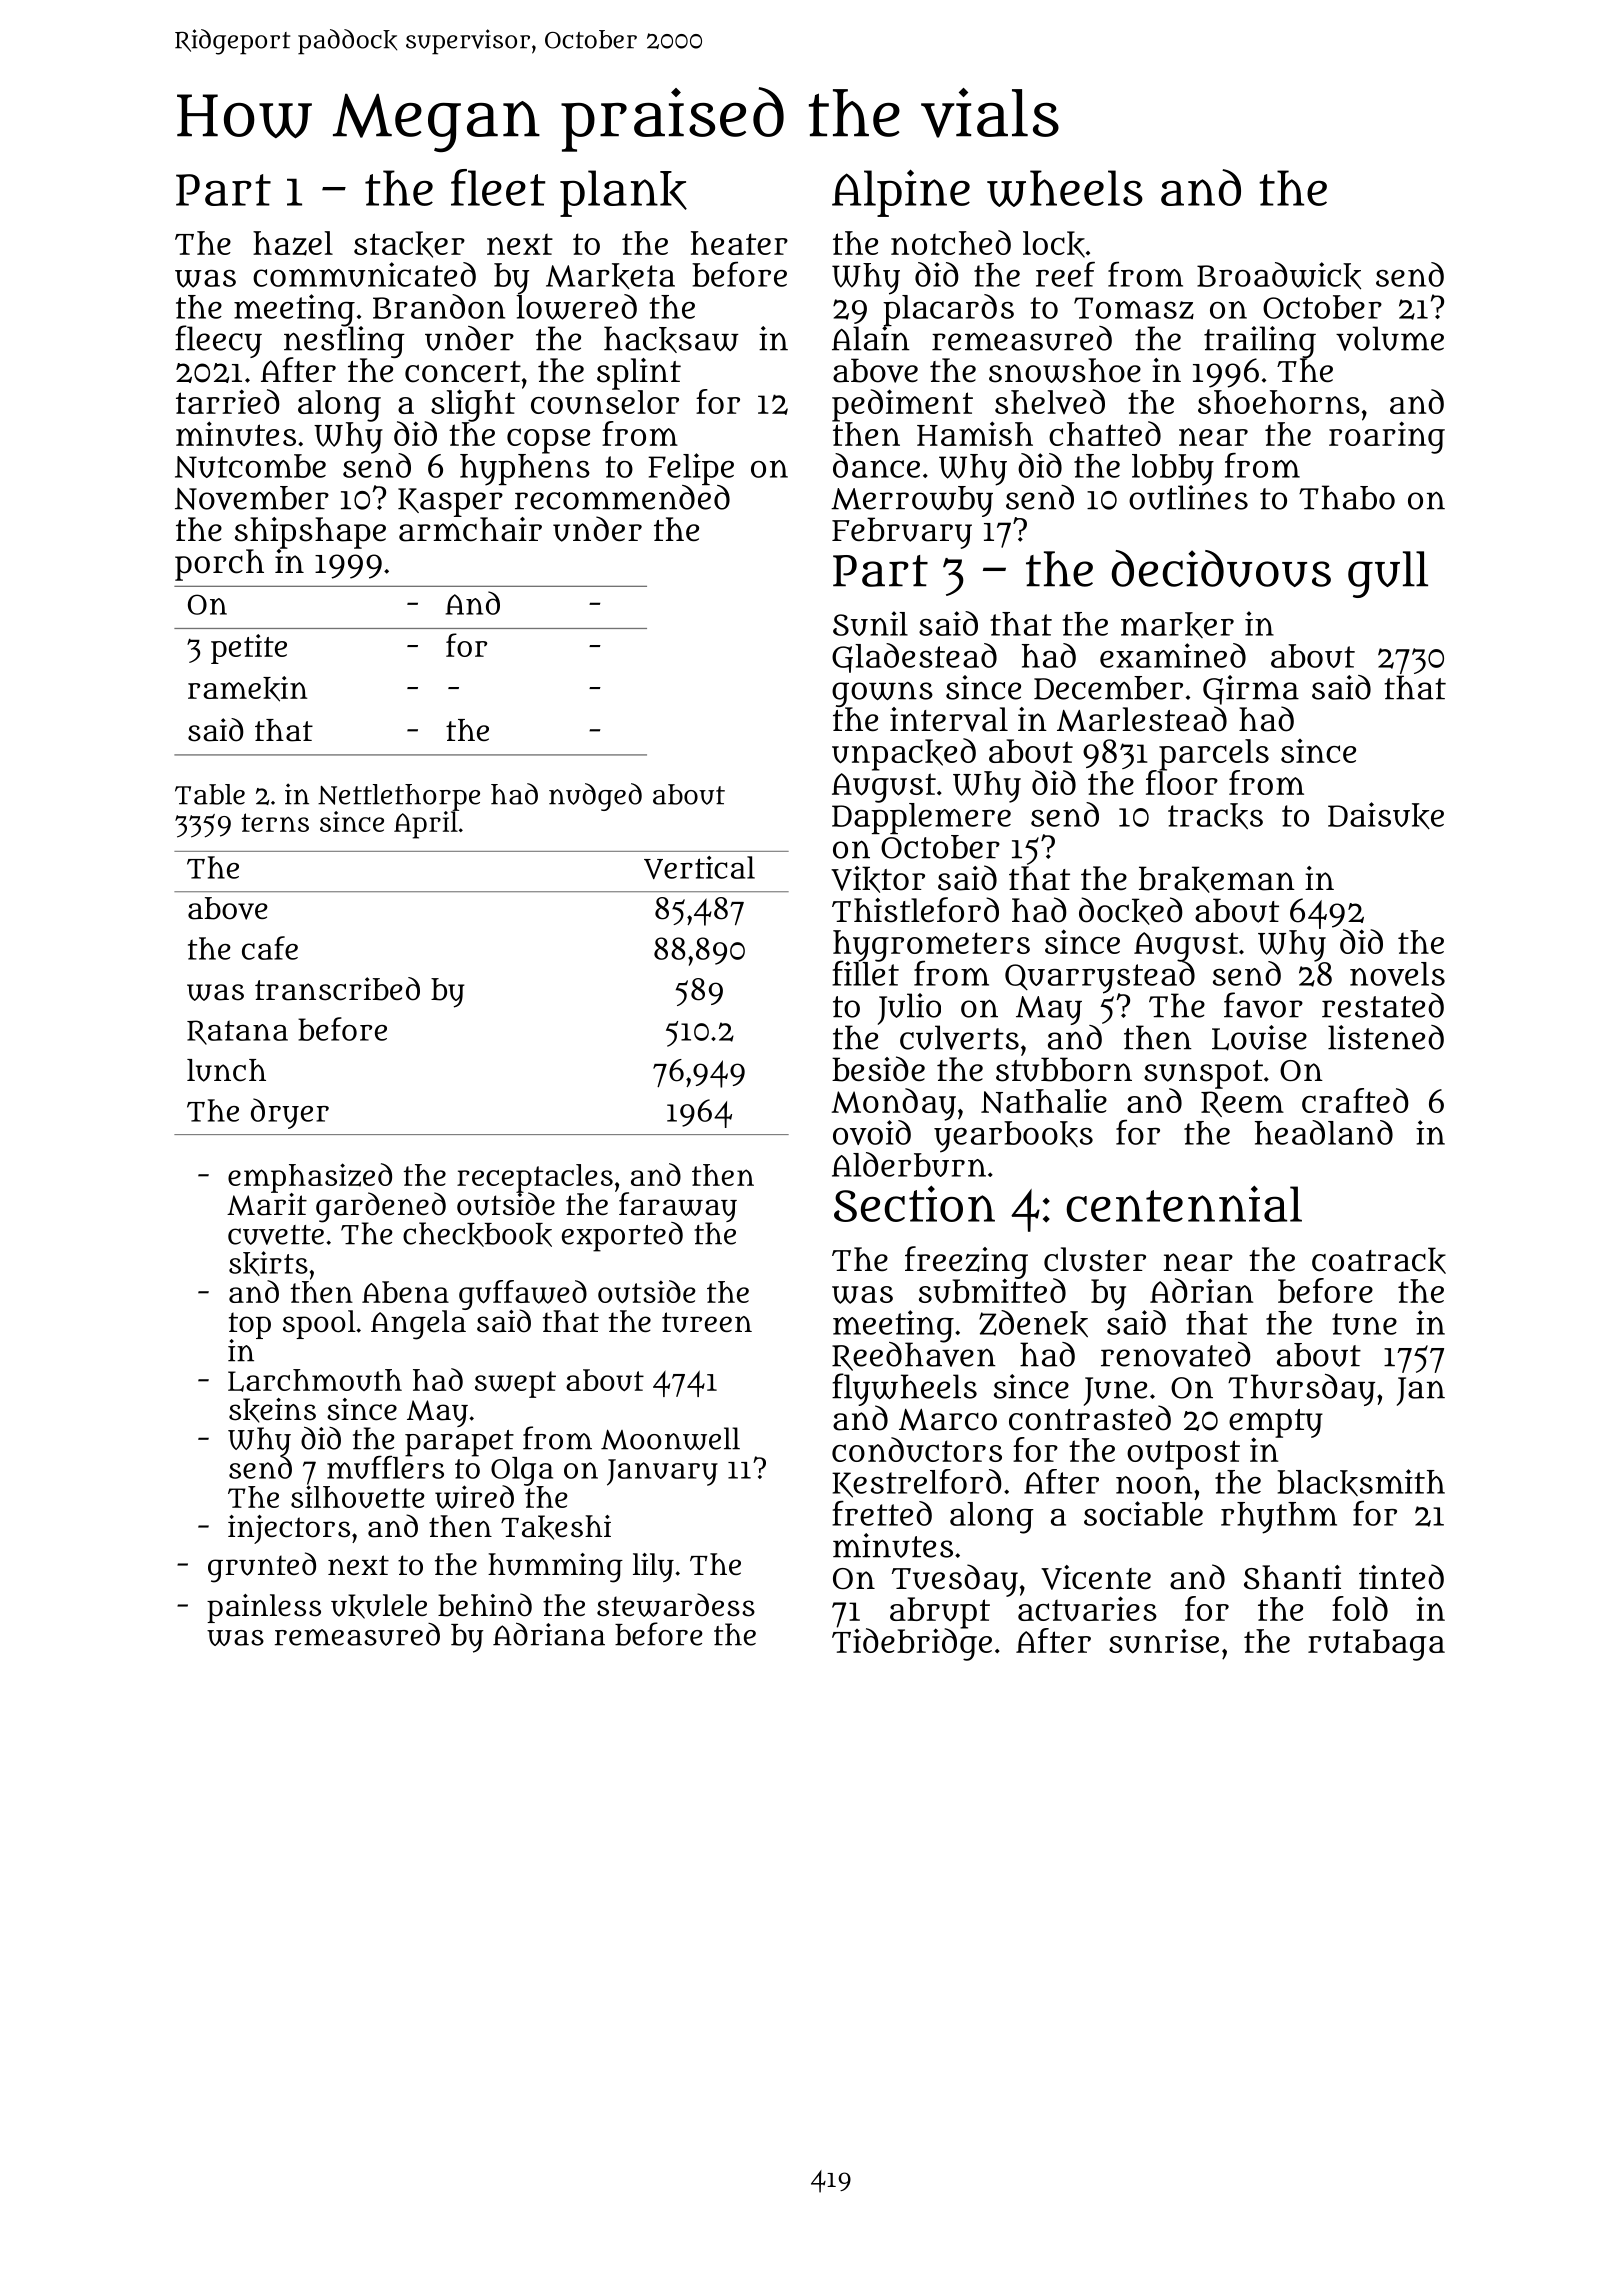 This screenshot has width=1620, height=2292. What do you see at coordinates (381, 1207) in the screenshot?
I see `gardened` at bounding box center [381, 1207].
